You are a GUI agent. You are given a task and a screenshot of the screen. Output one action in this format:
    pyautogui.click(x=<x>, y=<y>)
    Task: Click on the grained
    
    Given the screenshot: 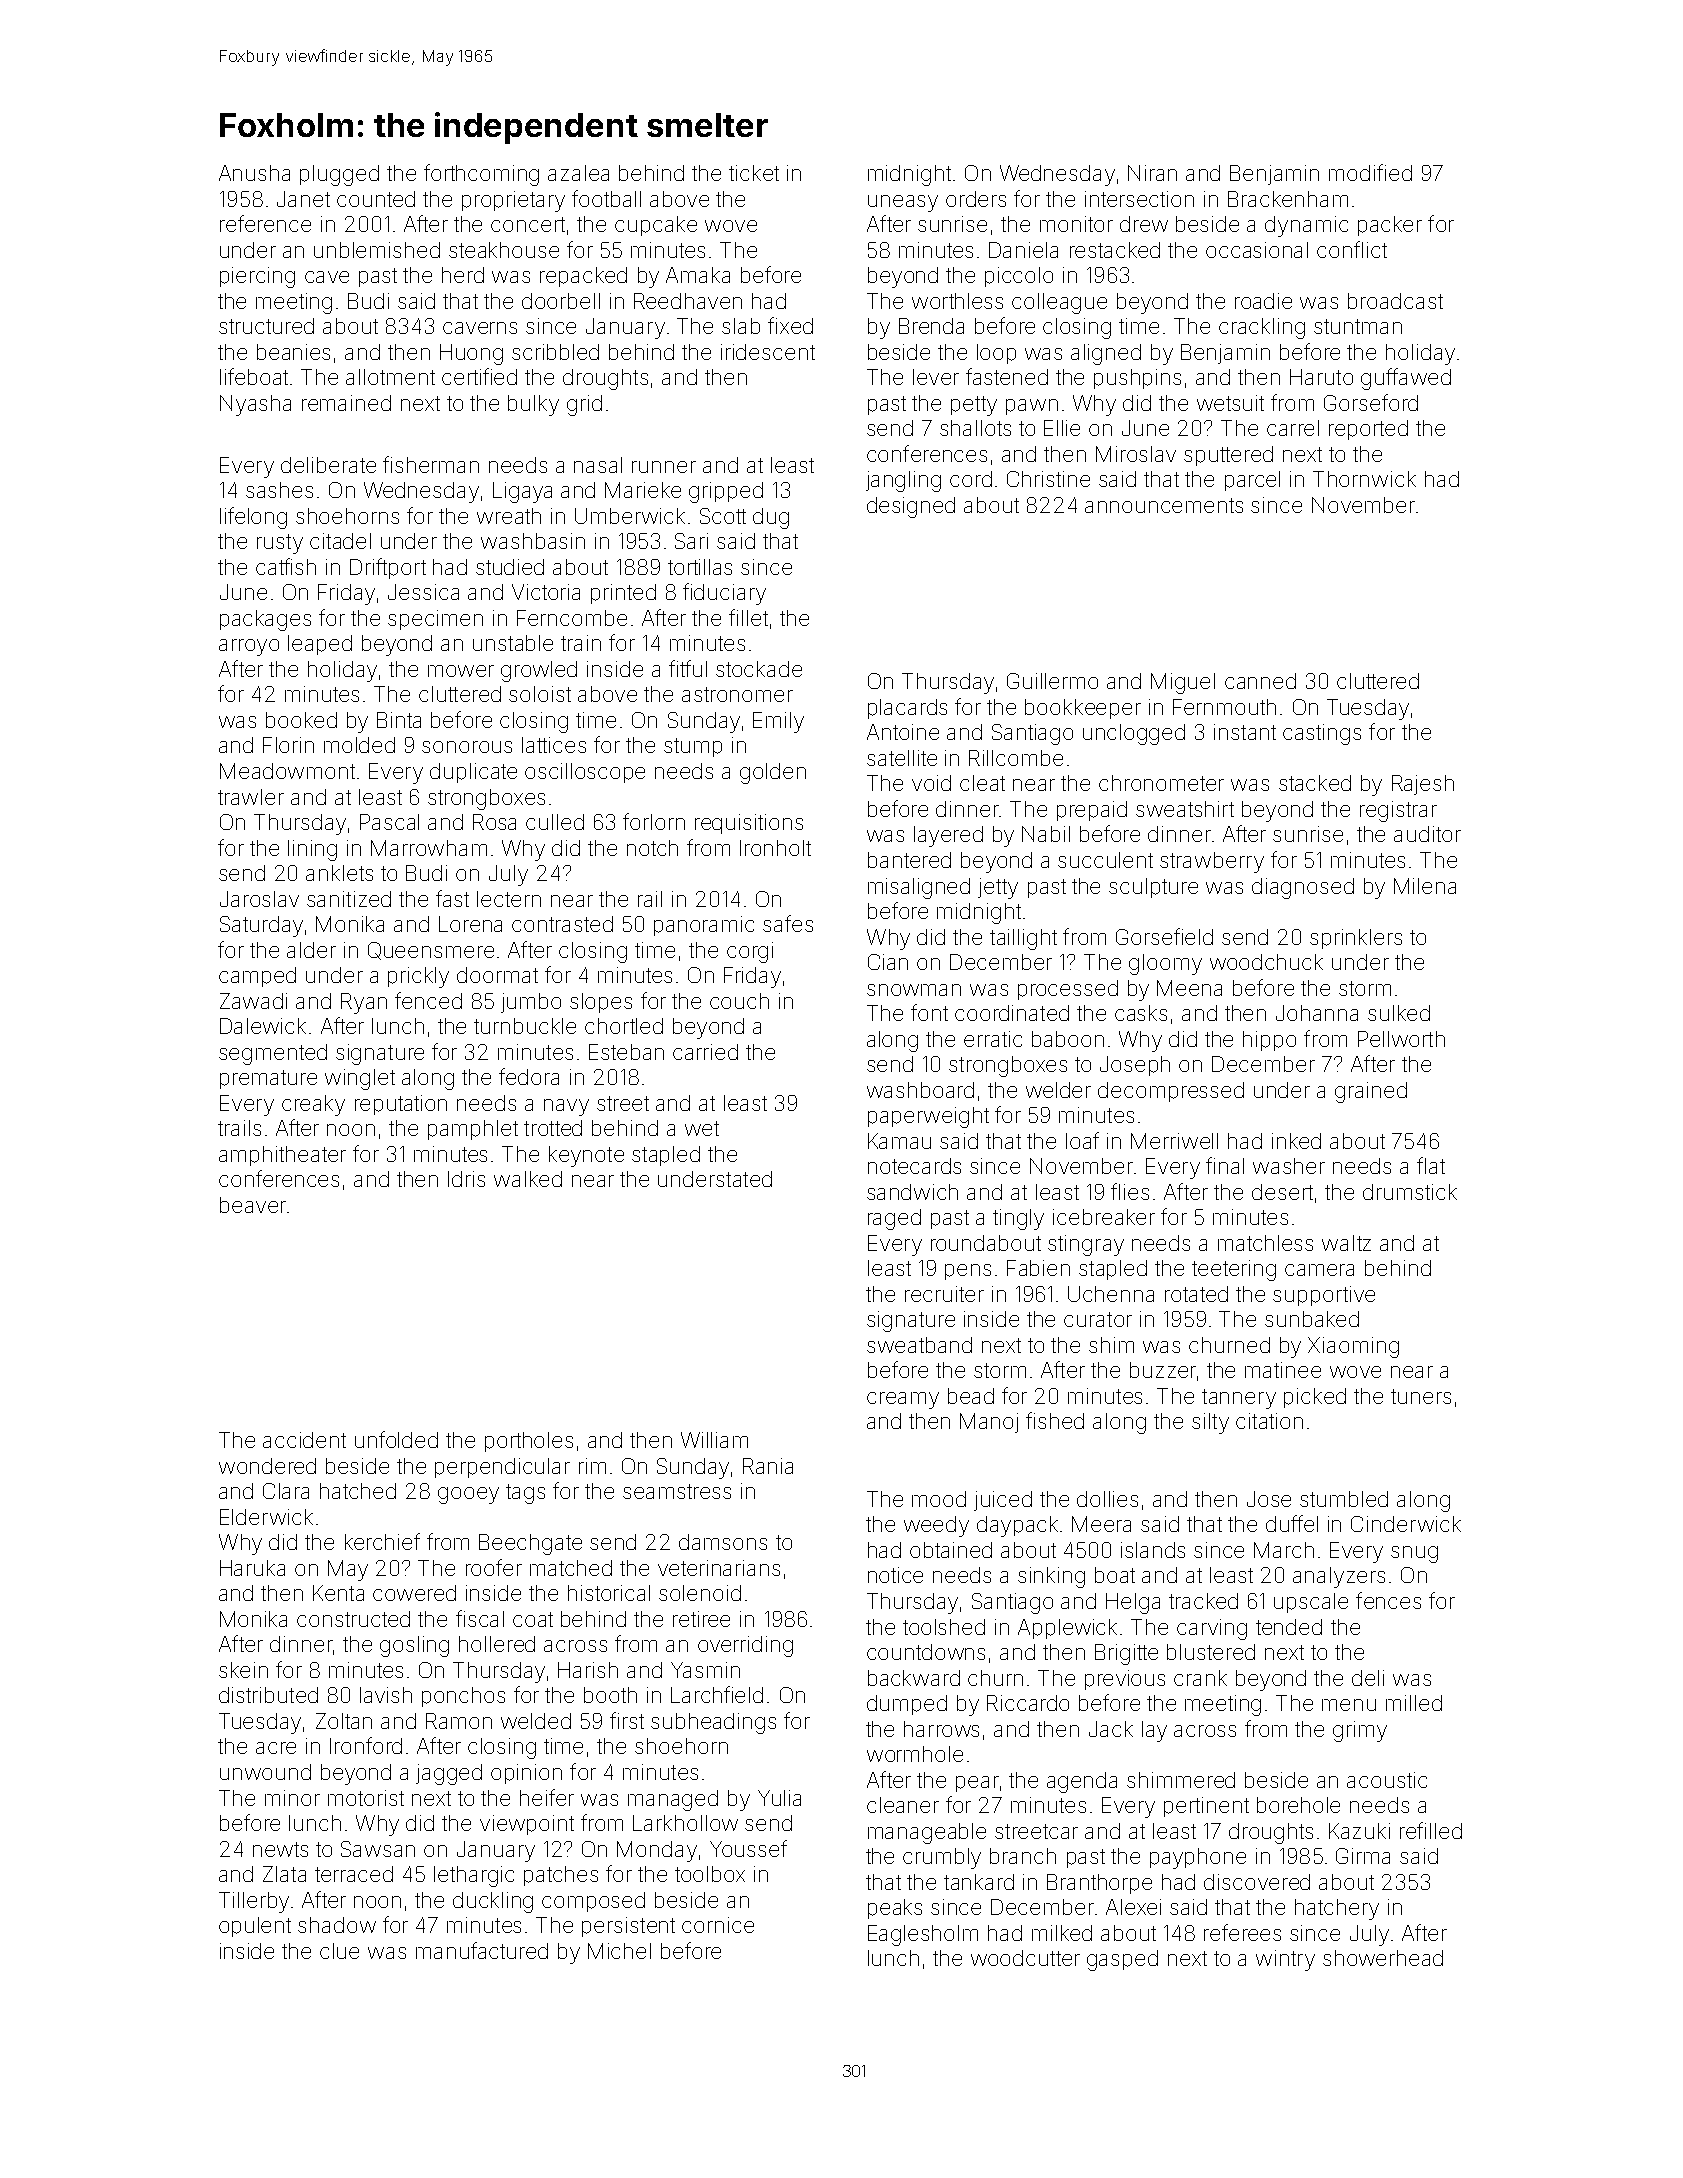 What is the action you would take?
    pyautogui.click(x=1371, y=1092)
